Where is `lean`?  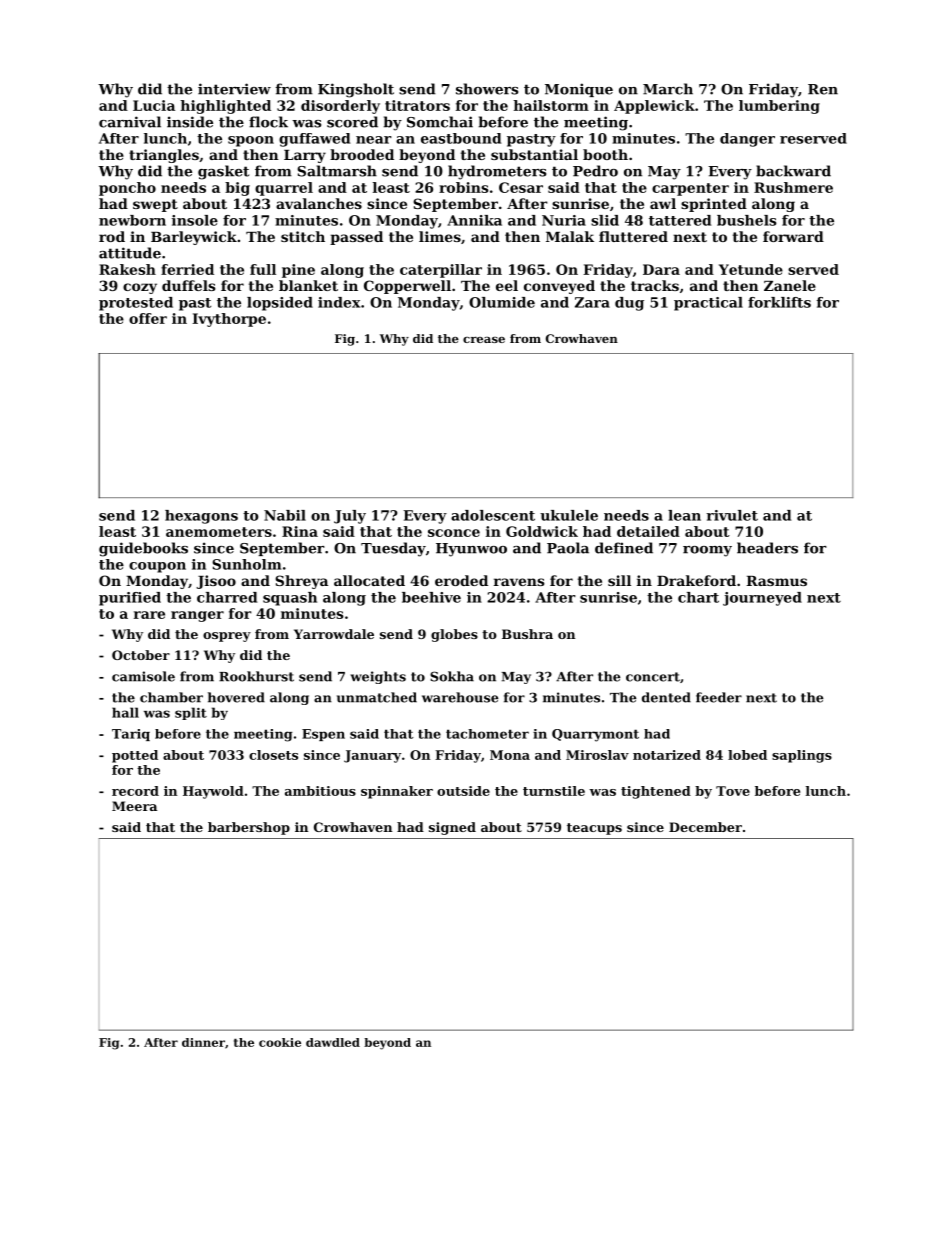 lean is located at coordinates (684, 515).
